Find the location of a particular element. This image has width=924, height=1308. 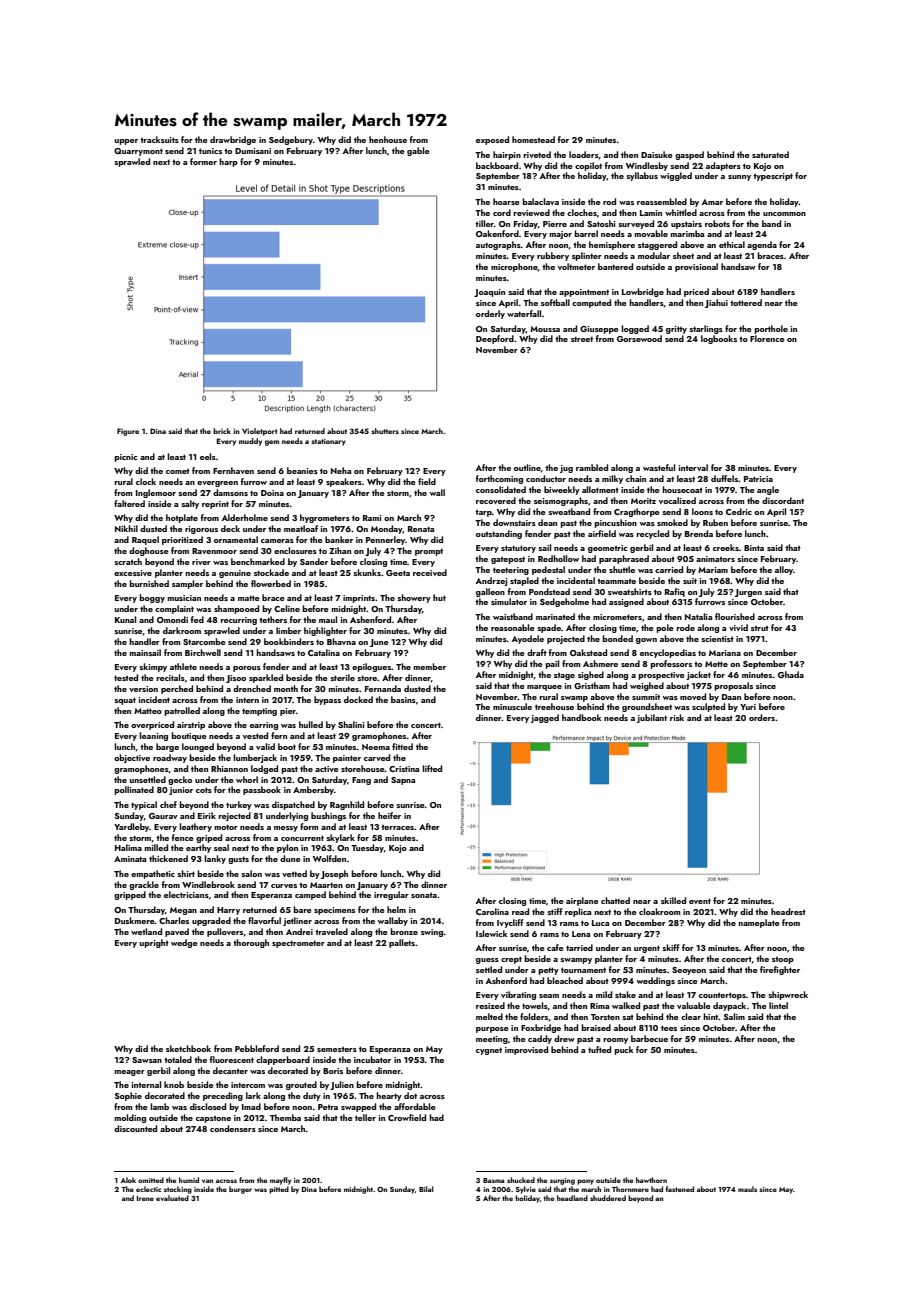

shutters is located at coordinates (385, 431).
